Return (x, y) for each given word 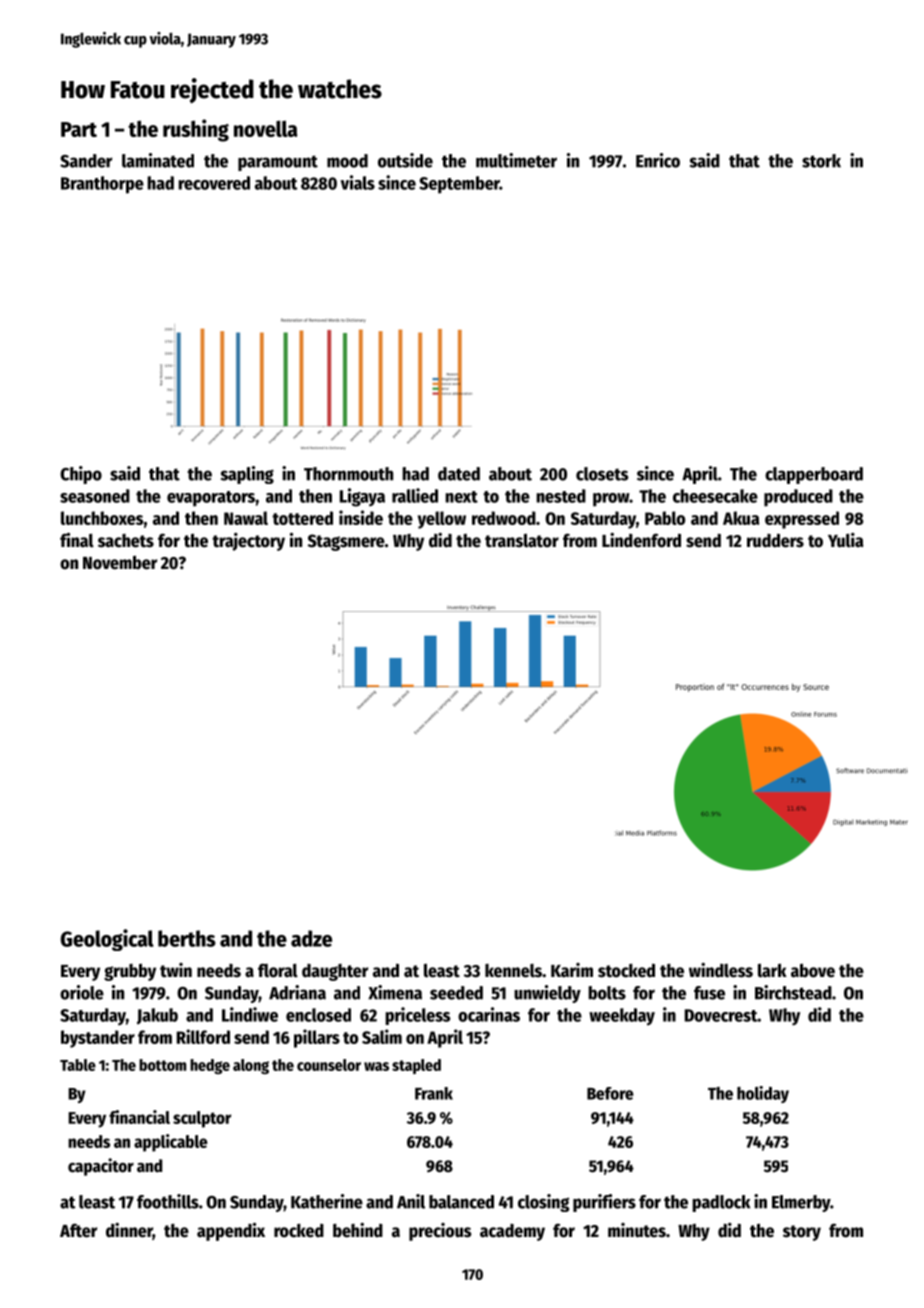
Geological (107, 940)
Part (79, 129)
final (77, 540)
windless (721, 970)
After (78, 1230)
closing (543, 1203)
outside (405, 160)
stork (821, 161)
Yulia (846, 540)
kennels (513, 971)
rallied (415, 495)
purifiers (604, 1203)
